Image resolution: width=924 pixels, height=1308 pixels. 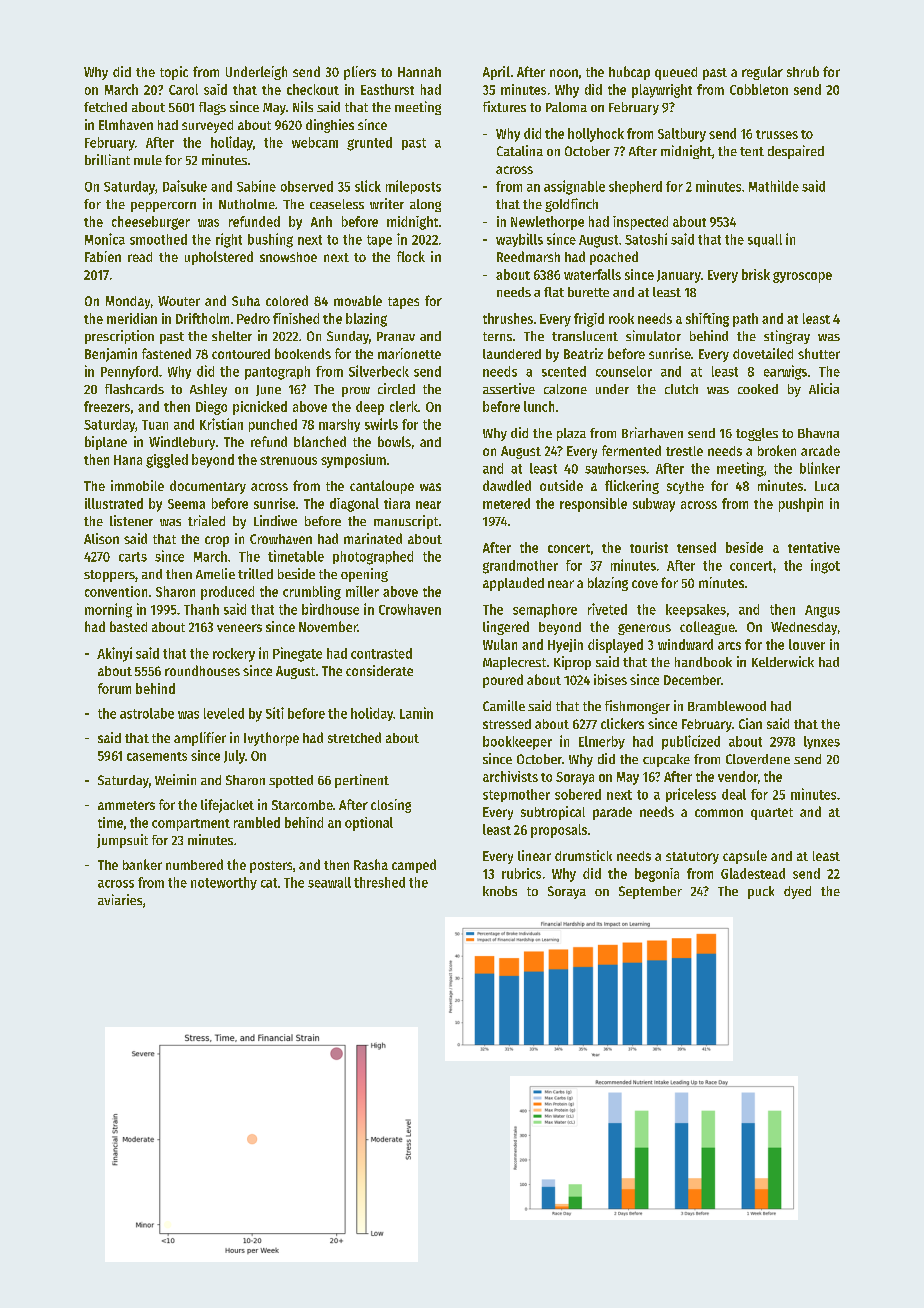 I want to click on topic, so click(x=174, y=73).
